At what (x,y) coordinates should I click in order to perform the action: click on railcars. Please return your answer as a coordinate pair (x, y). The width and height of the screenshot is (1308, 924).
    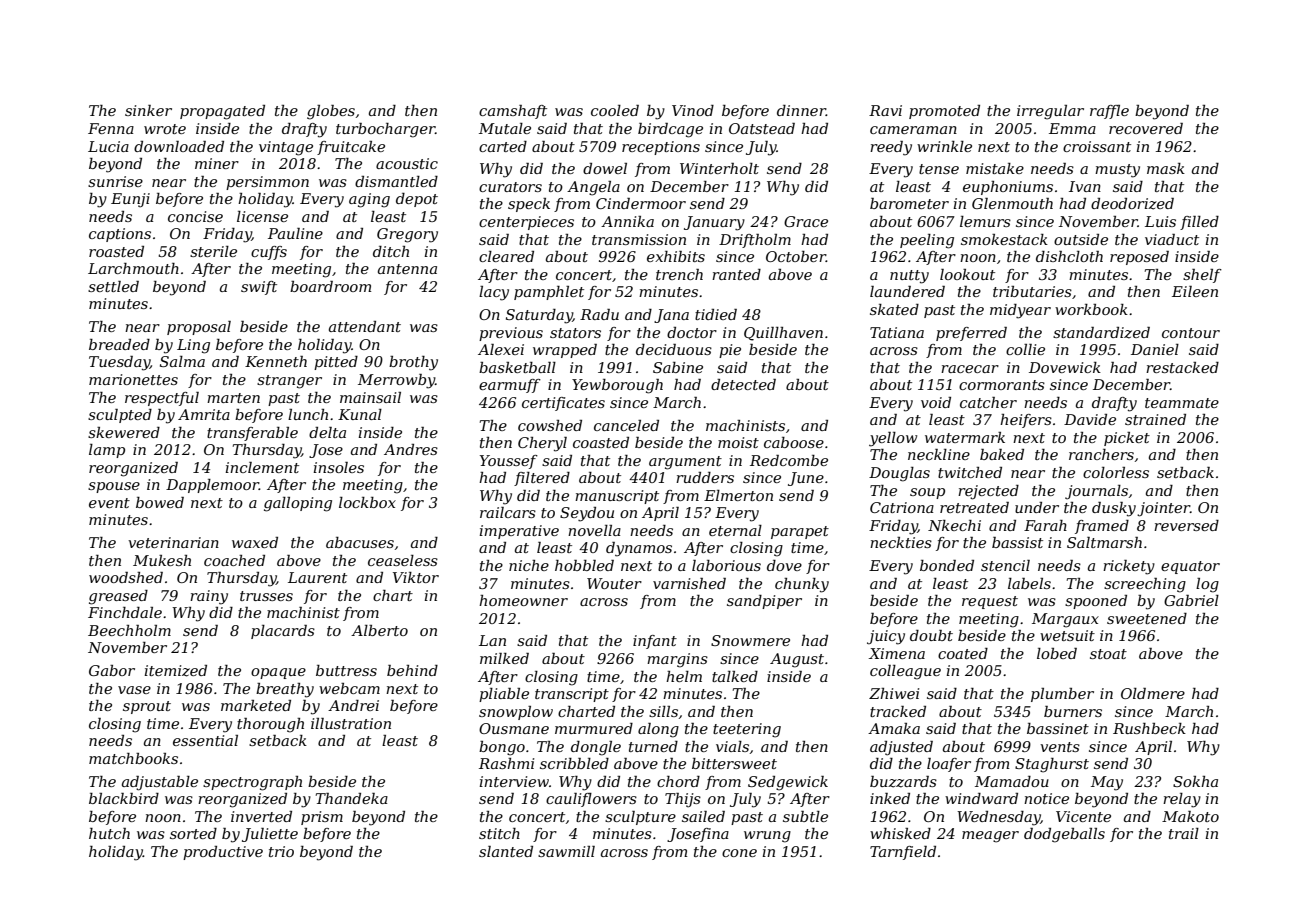
    Looking at the image, I should click on (508, 512).
